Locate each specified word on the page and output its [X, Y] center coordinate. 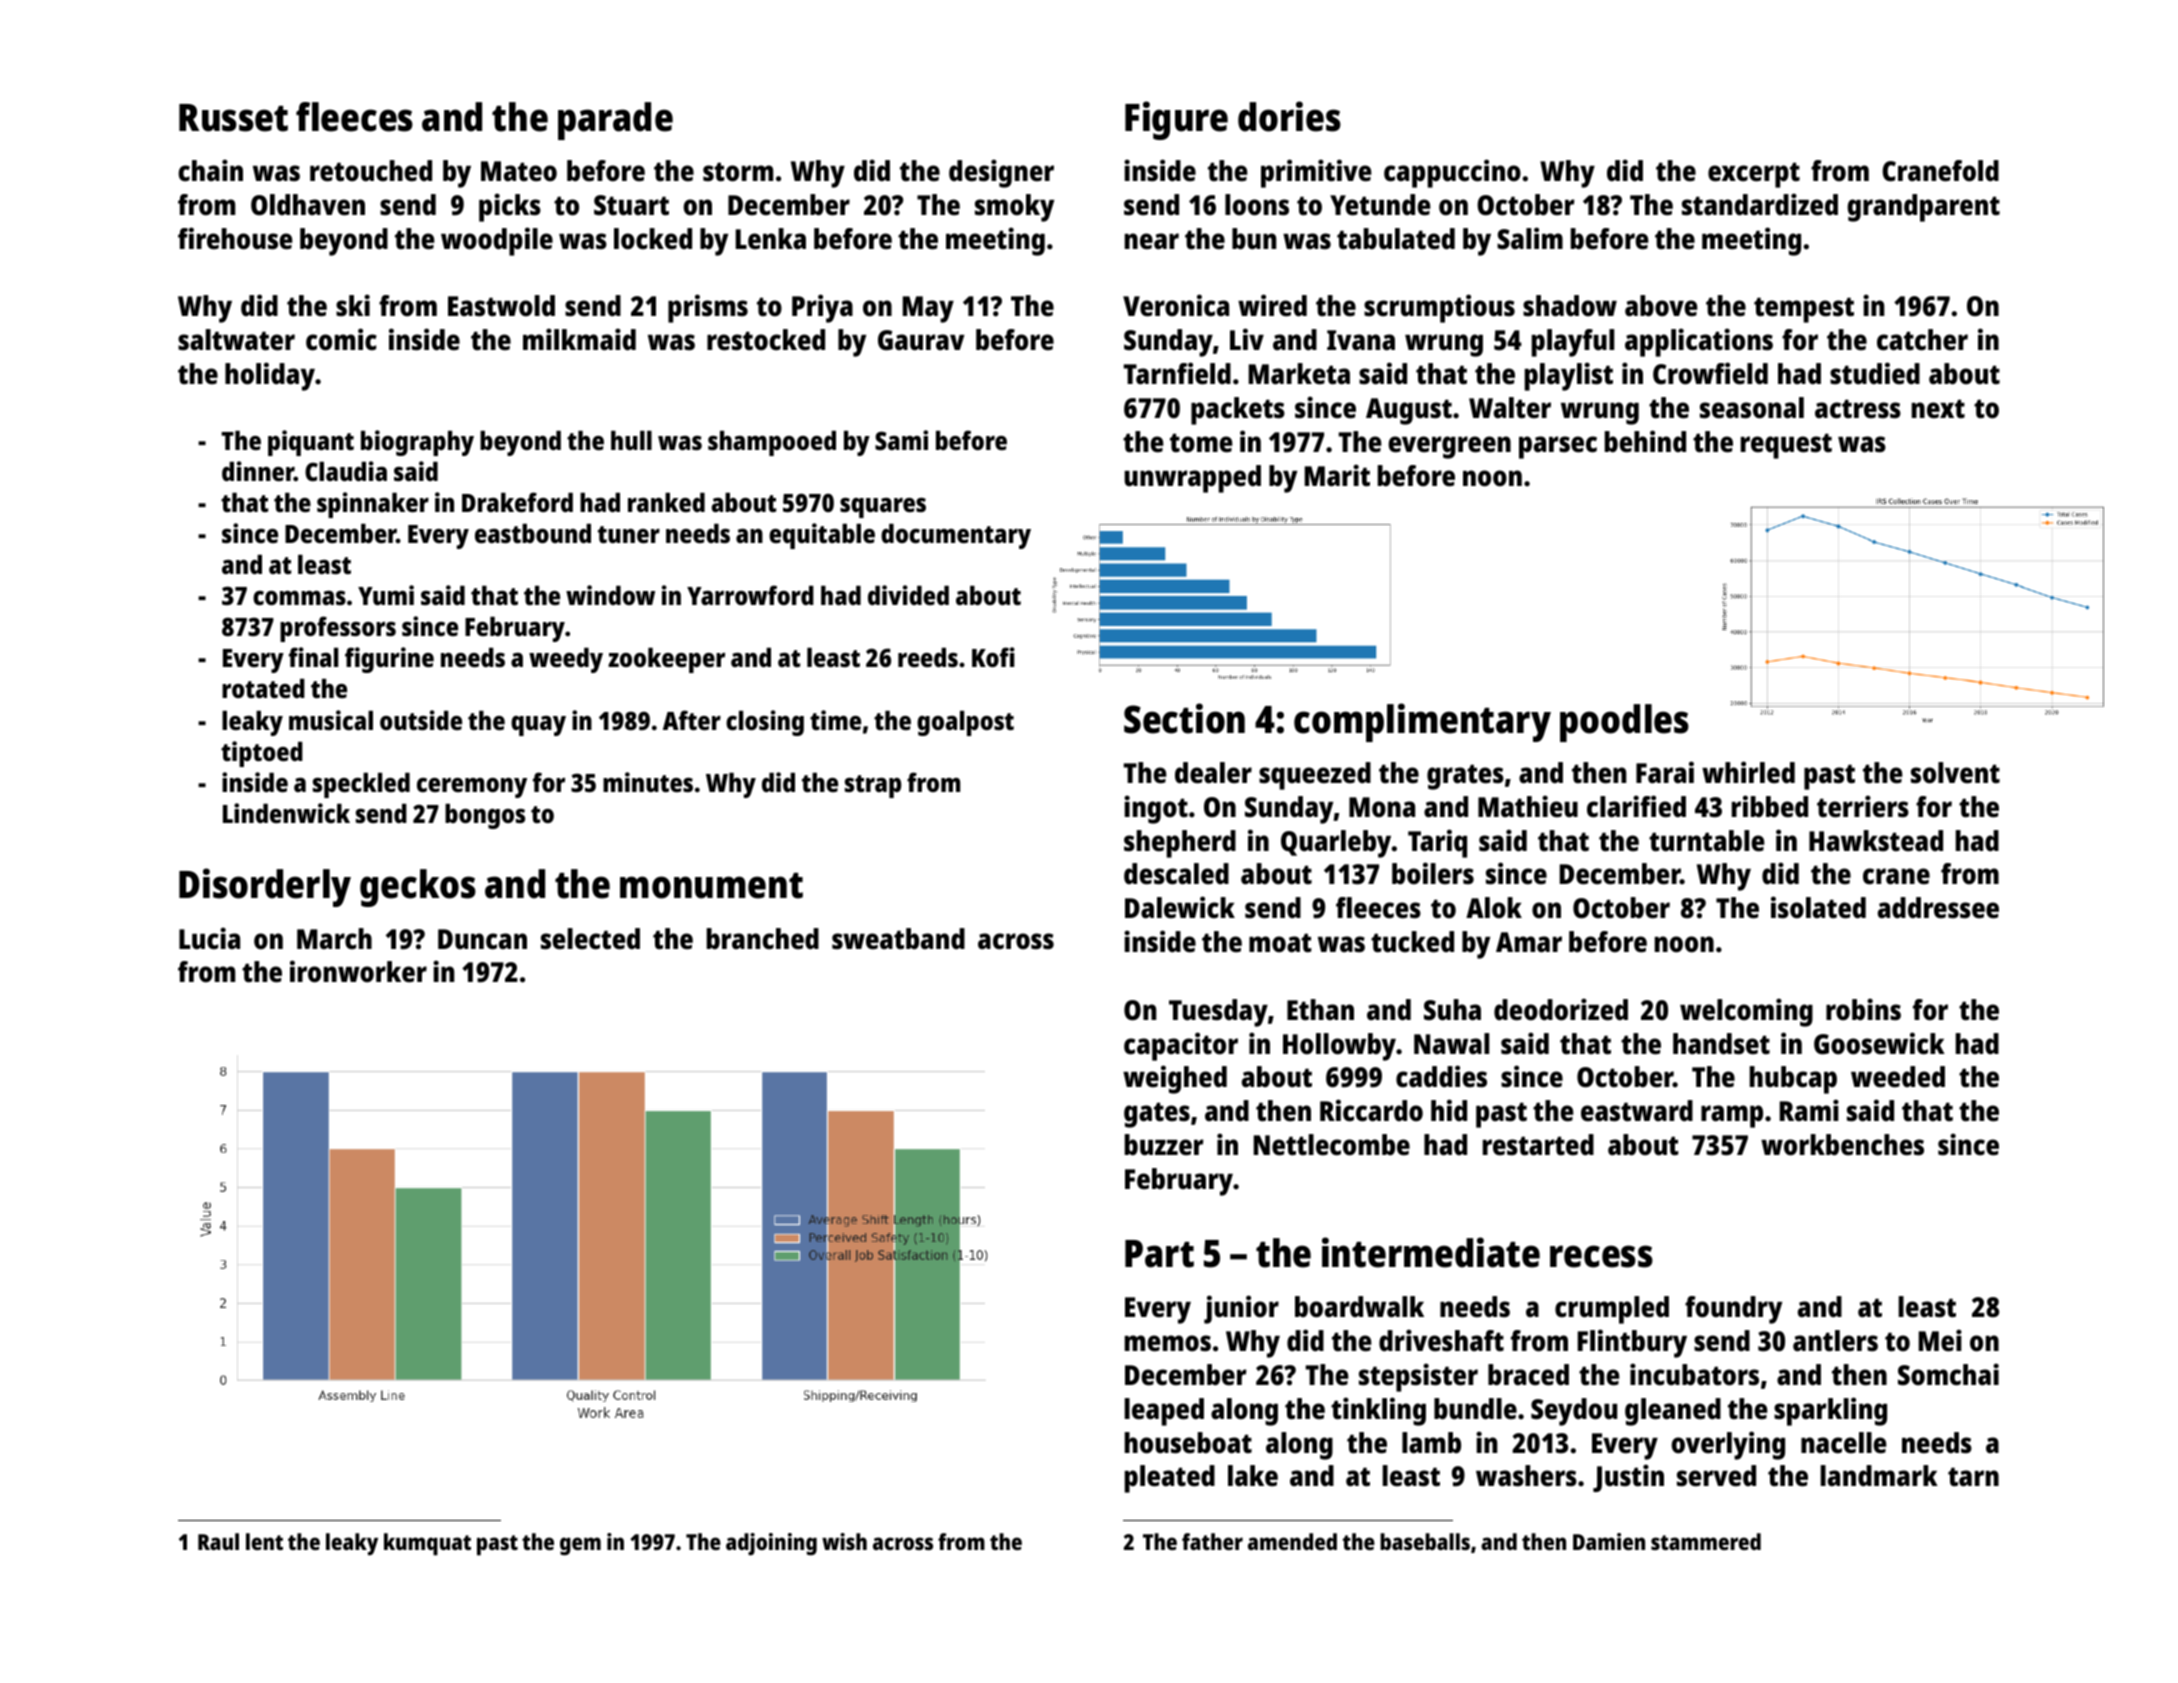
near [1152, 241]
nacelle [1844, 1443]
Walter [1510, 408]
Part [1159, 1254]
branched [763, 939]
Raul [218, 1541]
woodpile [497, 241]
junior [1241, 1309]
